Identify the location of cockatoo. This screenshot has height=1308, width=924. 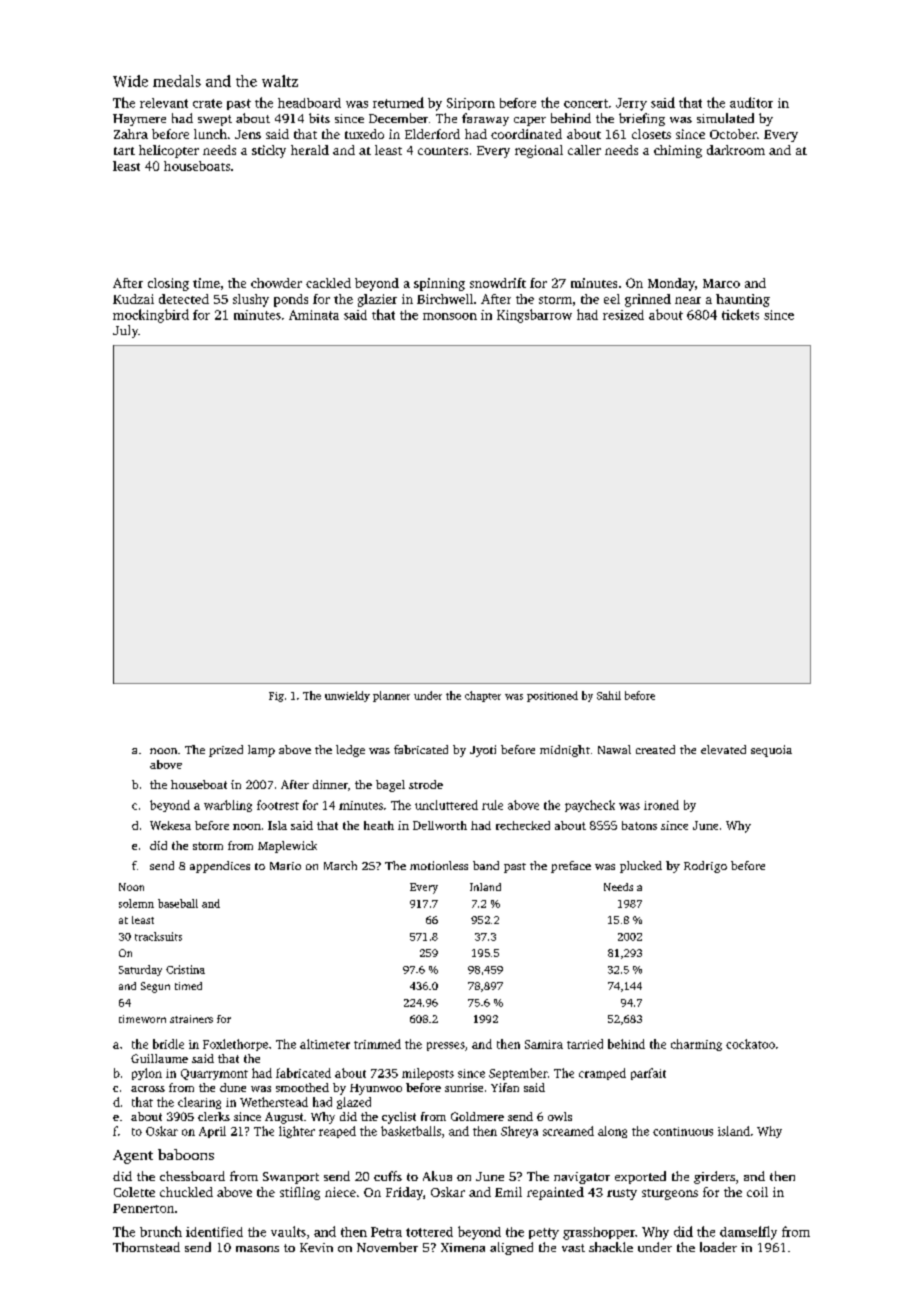
(750, 1044).
